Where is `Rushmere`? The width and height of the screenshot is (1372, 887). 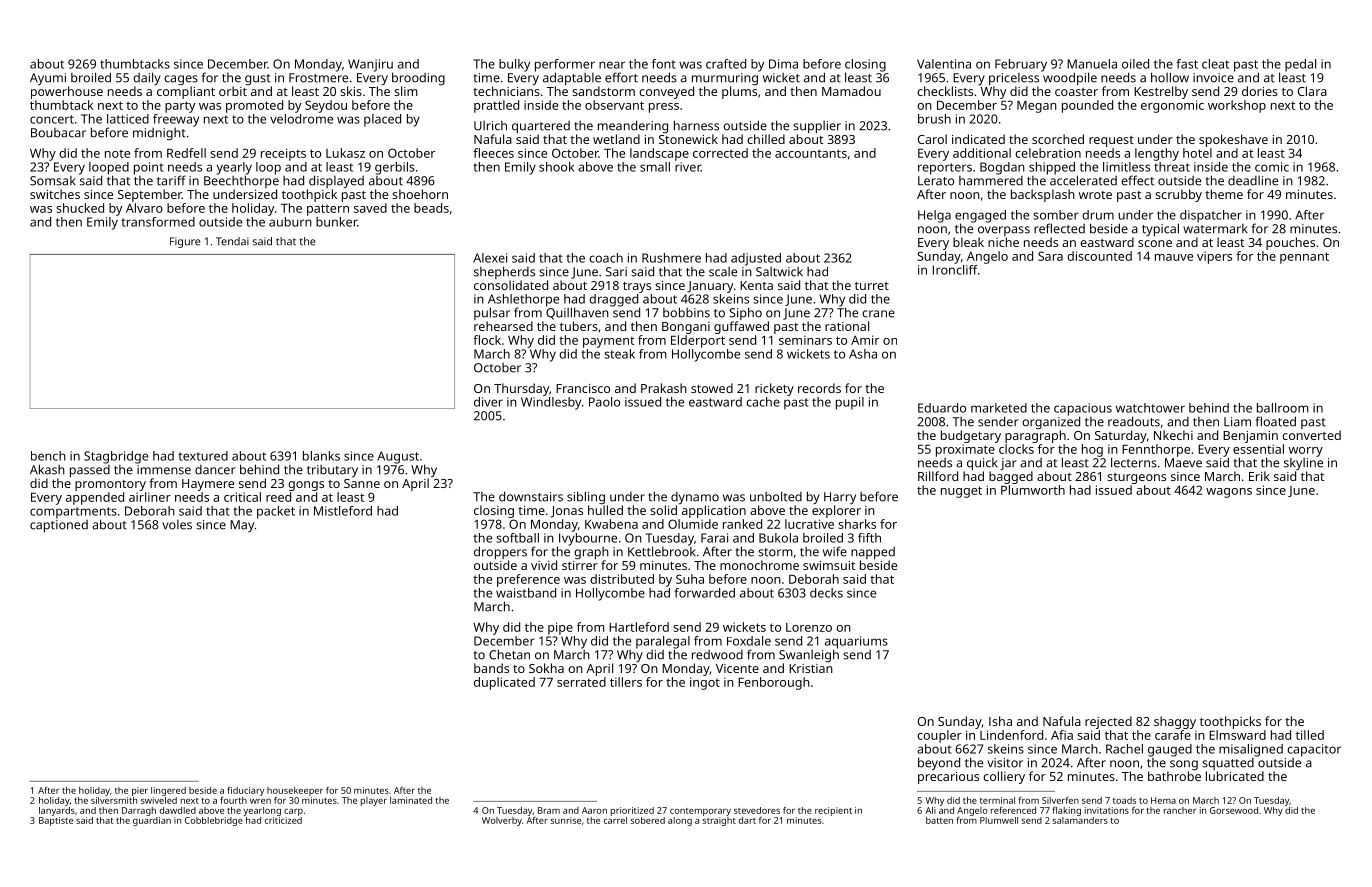
Rushmere is located at coordinates (671, 258).
